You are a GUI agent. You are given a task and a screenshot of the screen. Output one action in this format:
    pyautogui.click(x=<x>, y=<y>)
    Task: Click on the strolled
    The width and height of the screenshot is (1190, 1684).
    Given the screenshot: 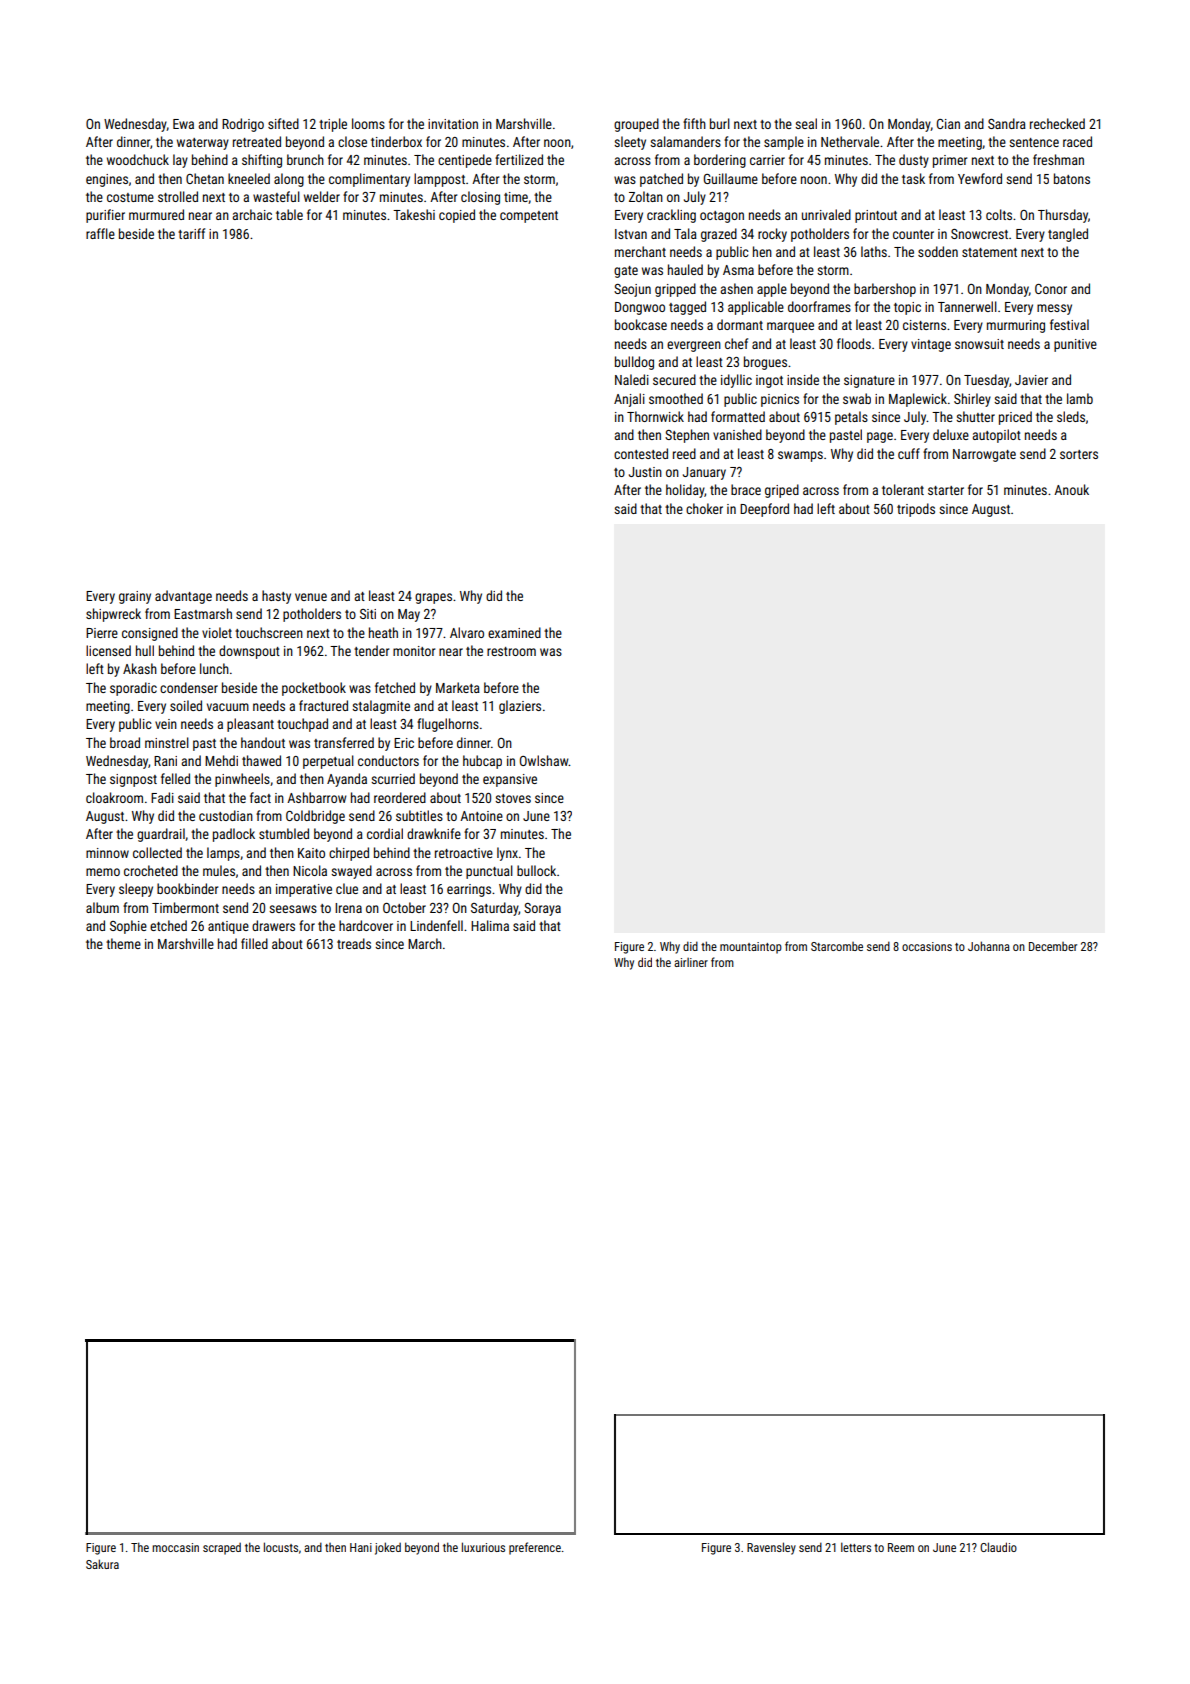 What is the action you would take?
    pyautogui.click(x=178, y=196)
